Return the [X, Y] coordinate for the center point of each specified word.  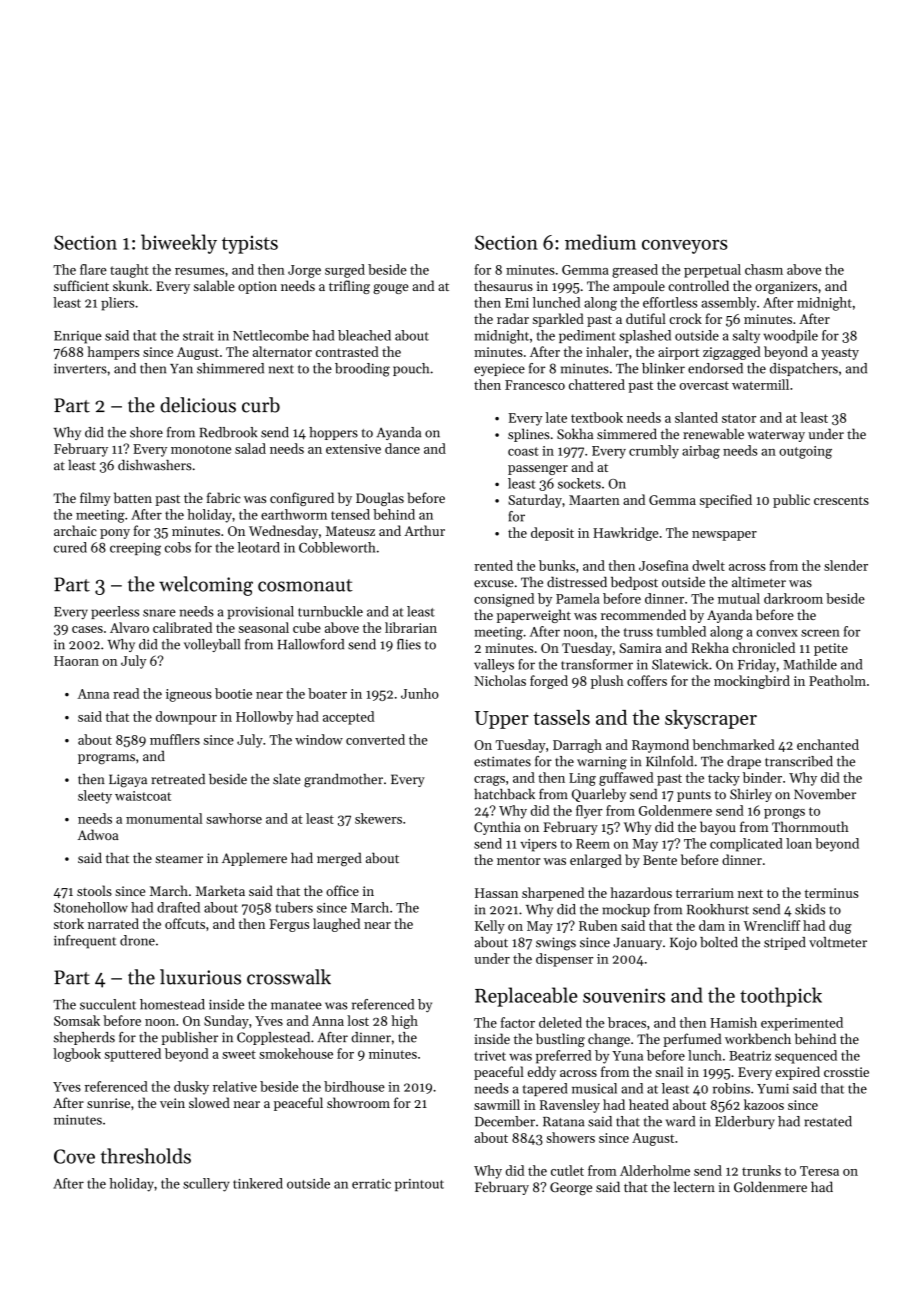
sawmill [497, 1104]
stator [739, 418]
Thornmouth [810, 826]
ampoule [639, 287]
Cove [74, 1156]
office [342, 890]
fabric [223, 497]
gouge [390, 289]
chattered [597, 384]
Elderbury [745, 1122]
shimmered [230, 368]
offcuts [185, 923]
